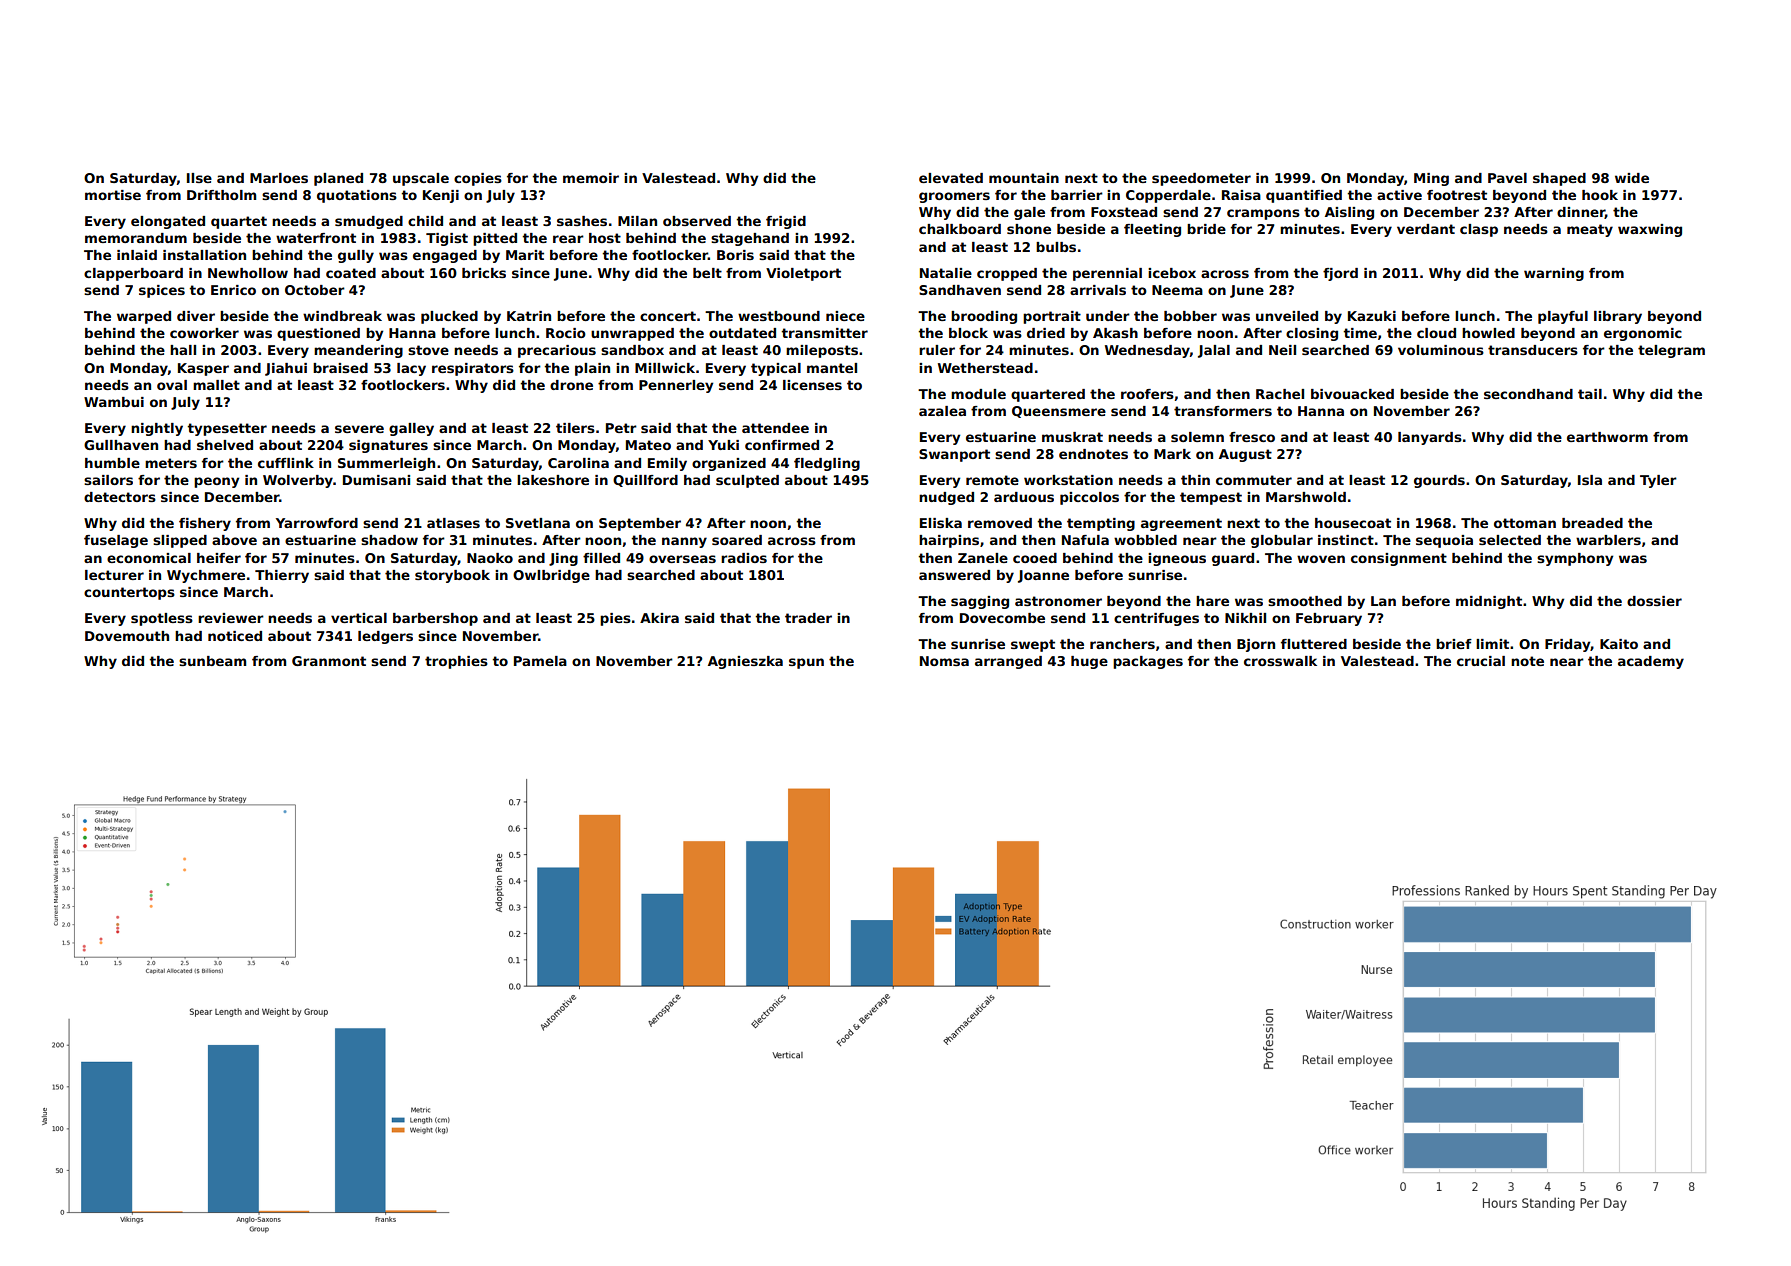 This screenshot has height=1266, width=1791. Describe the element at coordinates (1533, 350) in the screenshot. I see `transducers` at that location.
